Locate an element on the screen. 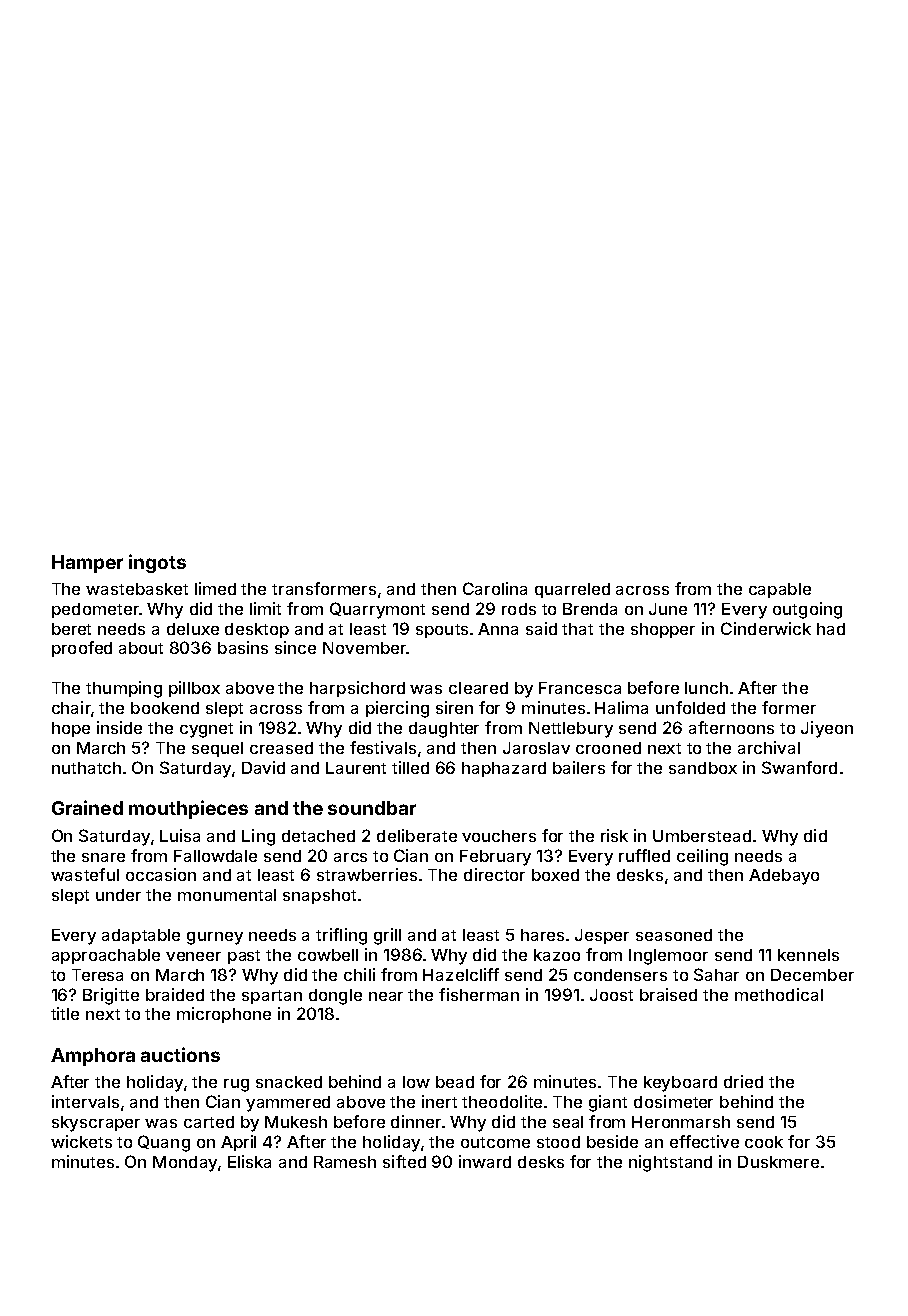  arcs is located at coordinates (350, 857).
